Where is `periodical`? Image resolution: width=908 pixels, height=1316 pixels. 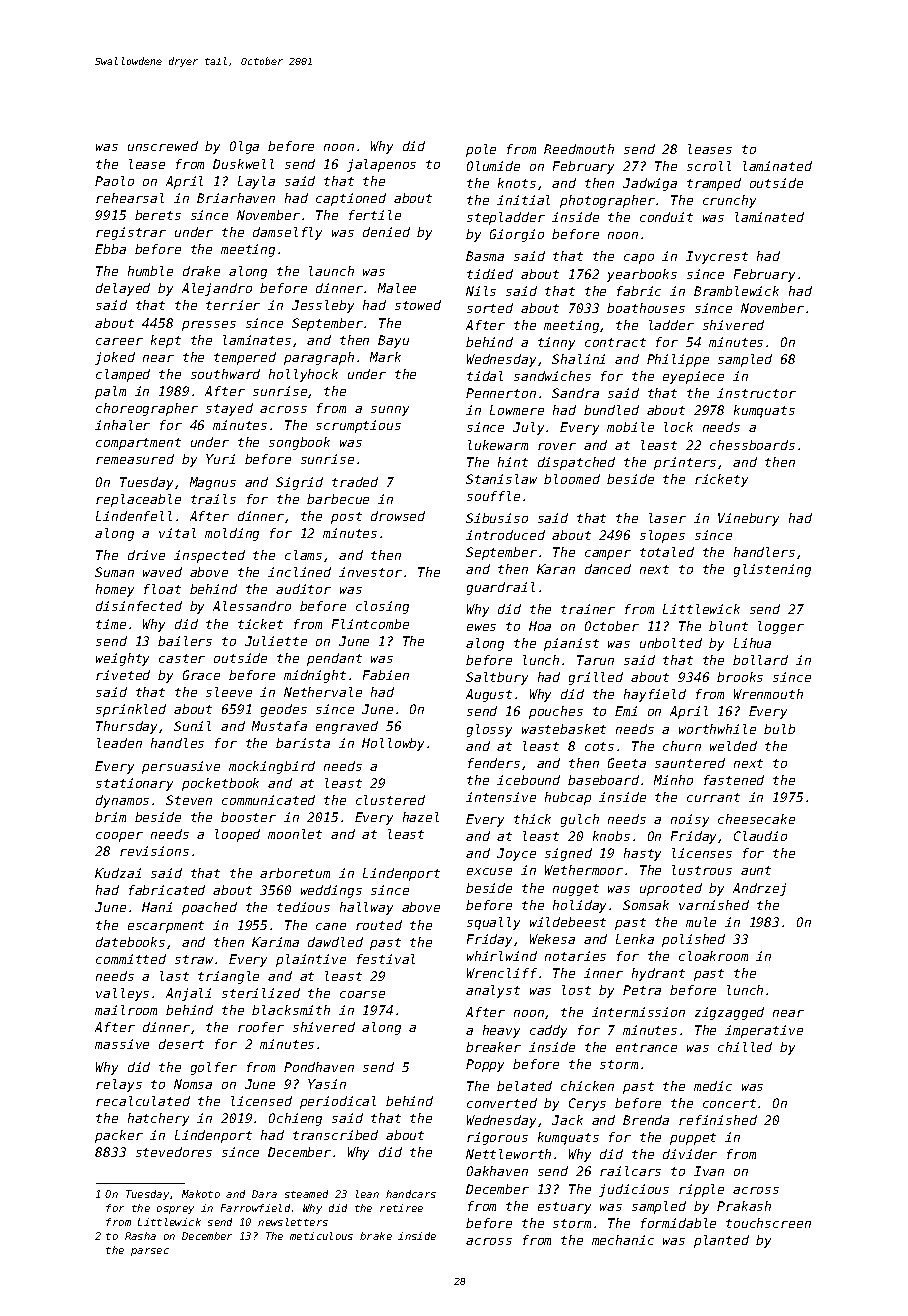
periodical is located at coordinates (338, 1102).
